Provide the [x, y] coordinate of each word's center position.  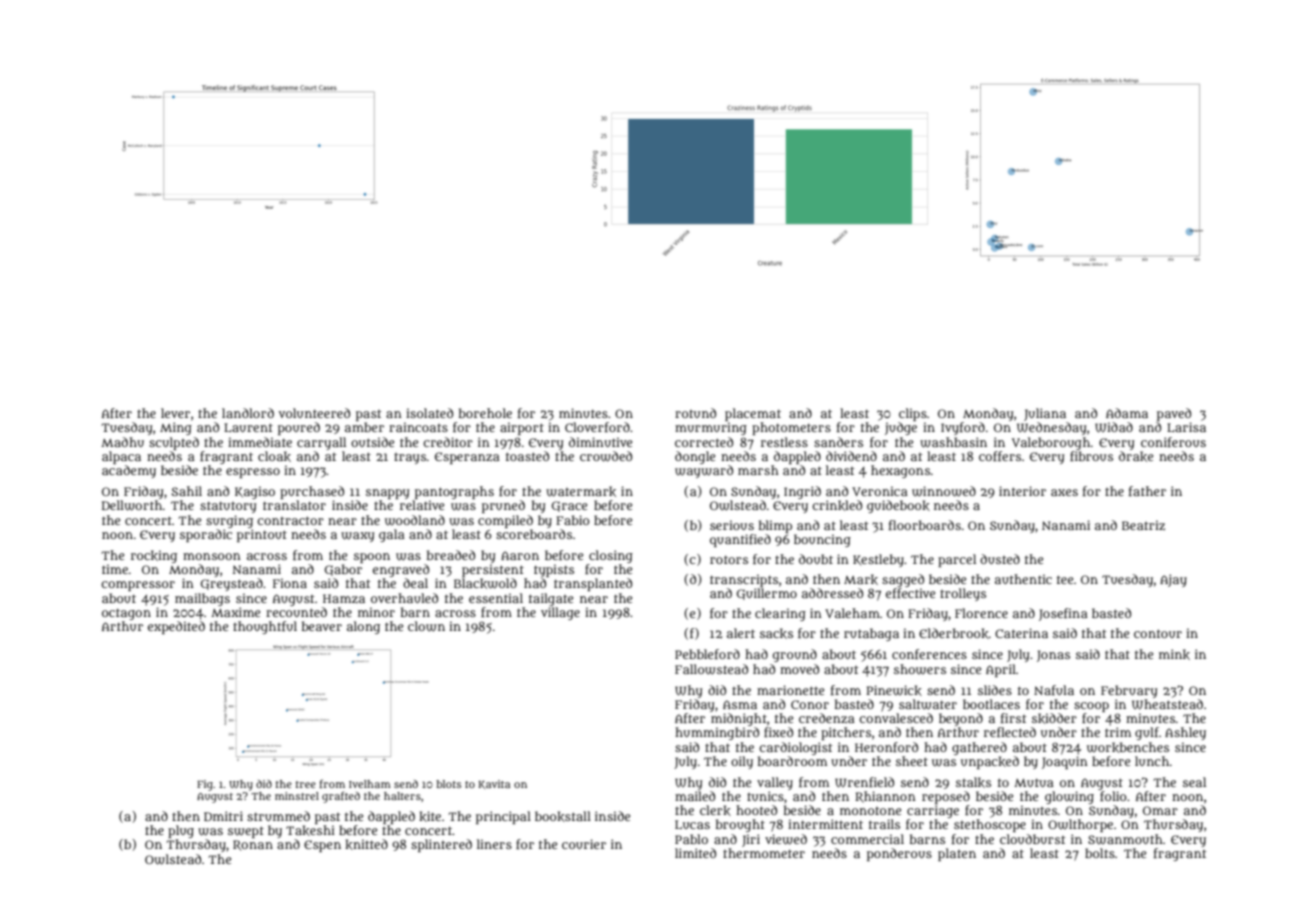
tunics [765, 796]
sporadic [206, 535]
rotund [695, 413]
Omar [1160, 810]
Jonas [1053, 656]
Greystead [232, 584]
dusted [1000, 559]
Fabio [572, 520]
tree [306, 784]
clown [426, 626]
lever [175, 413]
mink [1174, 654]
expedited [176, 627]
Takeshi [310, 830]
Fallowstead [711, 669]
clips [913, 414]
